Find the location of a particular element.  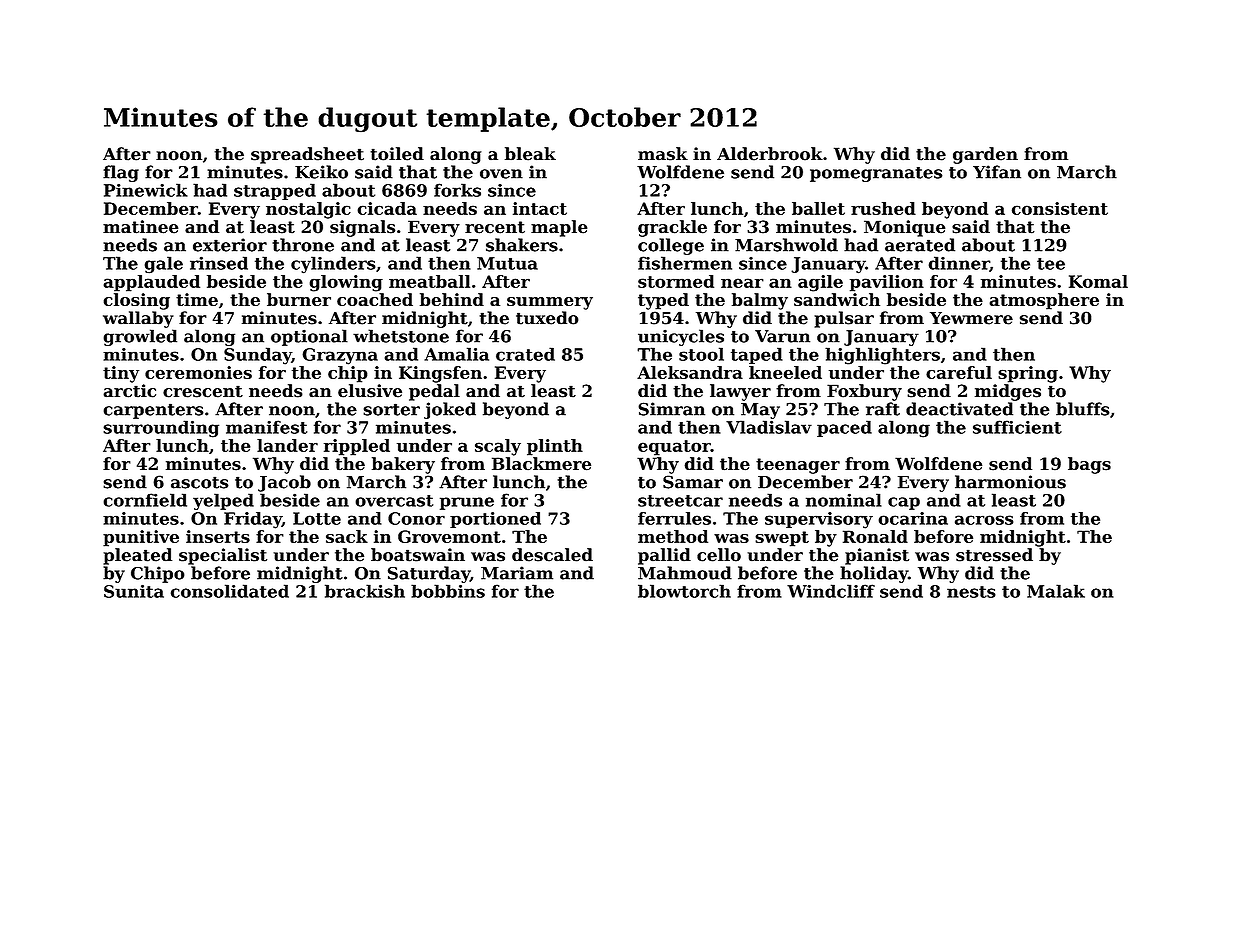

punitive is located at coordinates (141, 538).
